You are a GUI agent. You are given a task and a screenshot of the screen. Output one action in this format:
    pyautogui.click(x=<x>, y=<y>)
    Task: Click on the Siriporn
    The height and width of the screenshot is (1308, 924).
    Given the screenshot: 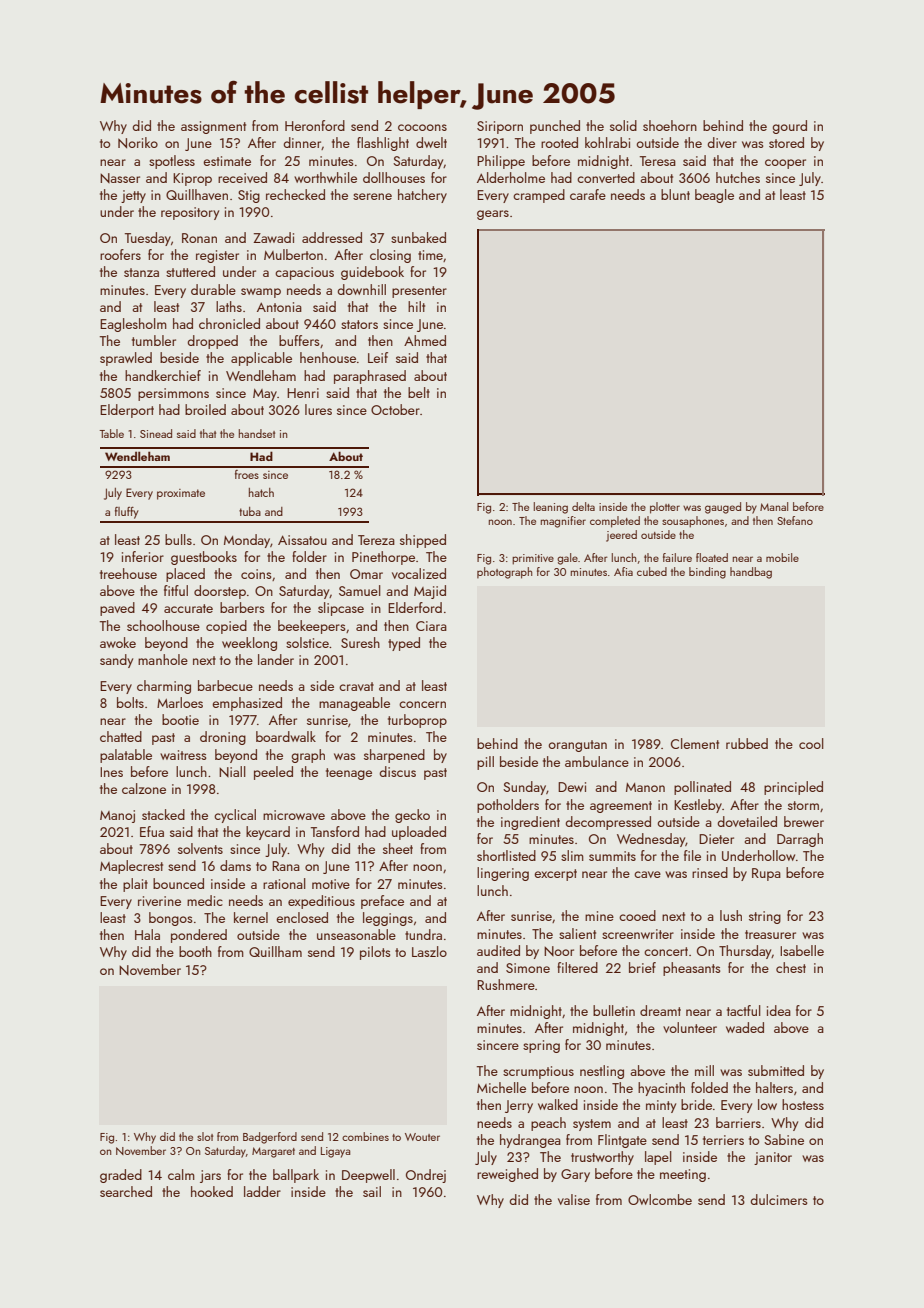 What is the action you would take?
    pyautogui.click(x=500, y=127)
